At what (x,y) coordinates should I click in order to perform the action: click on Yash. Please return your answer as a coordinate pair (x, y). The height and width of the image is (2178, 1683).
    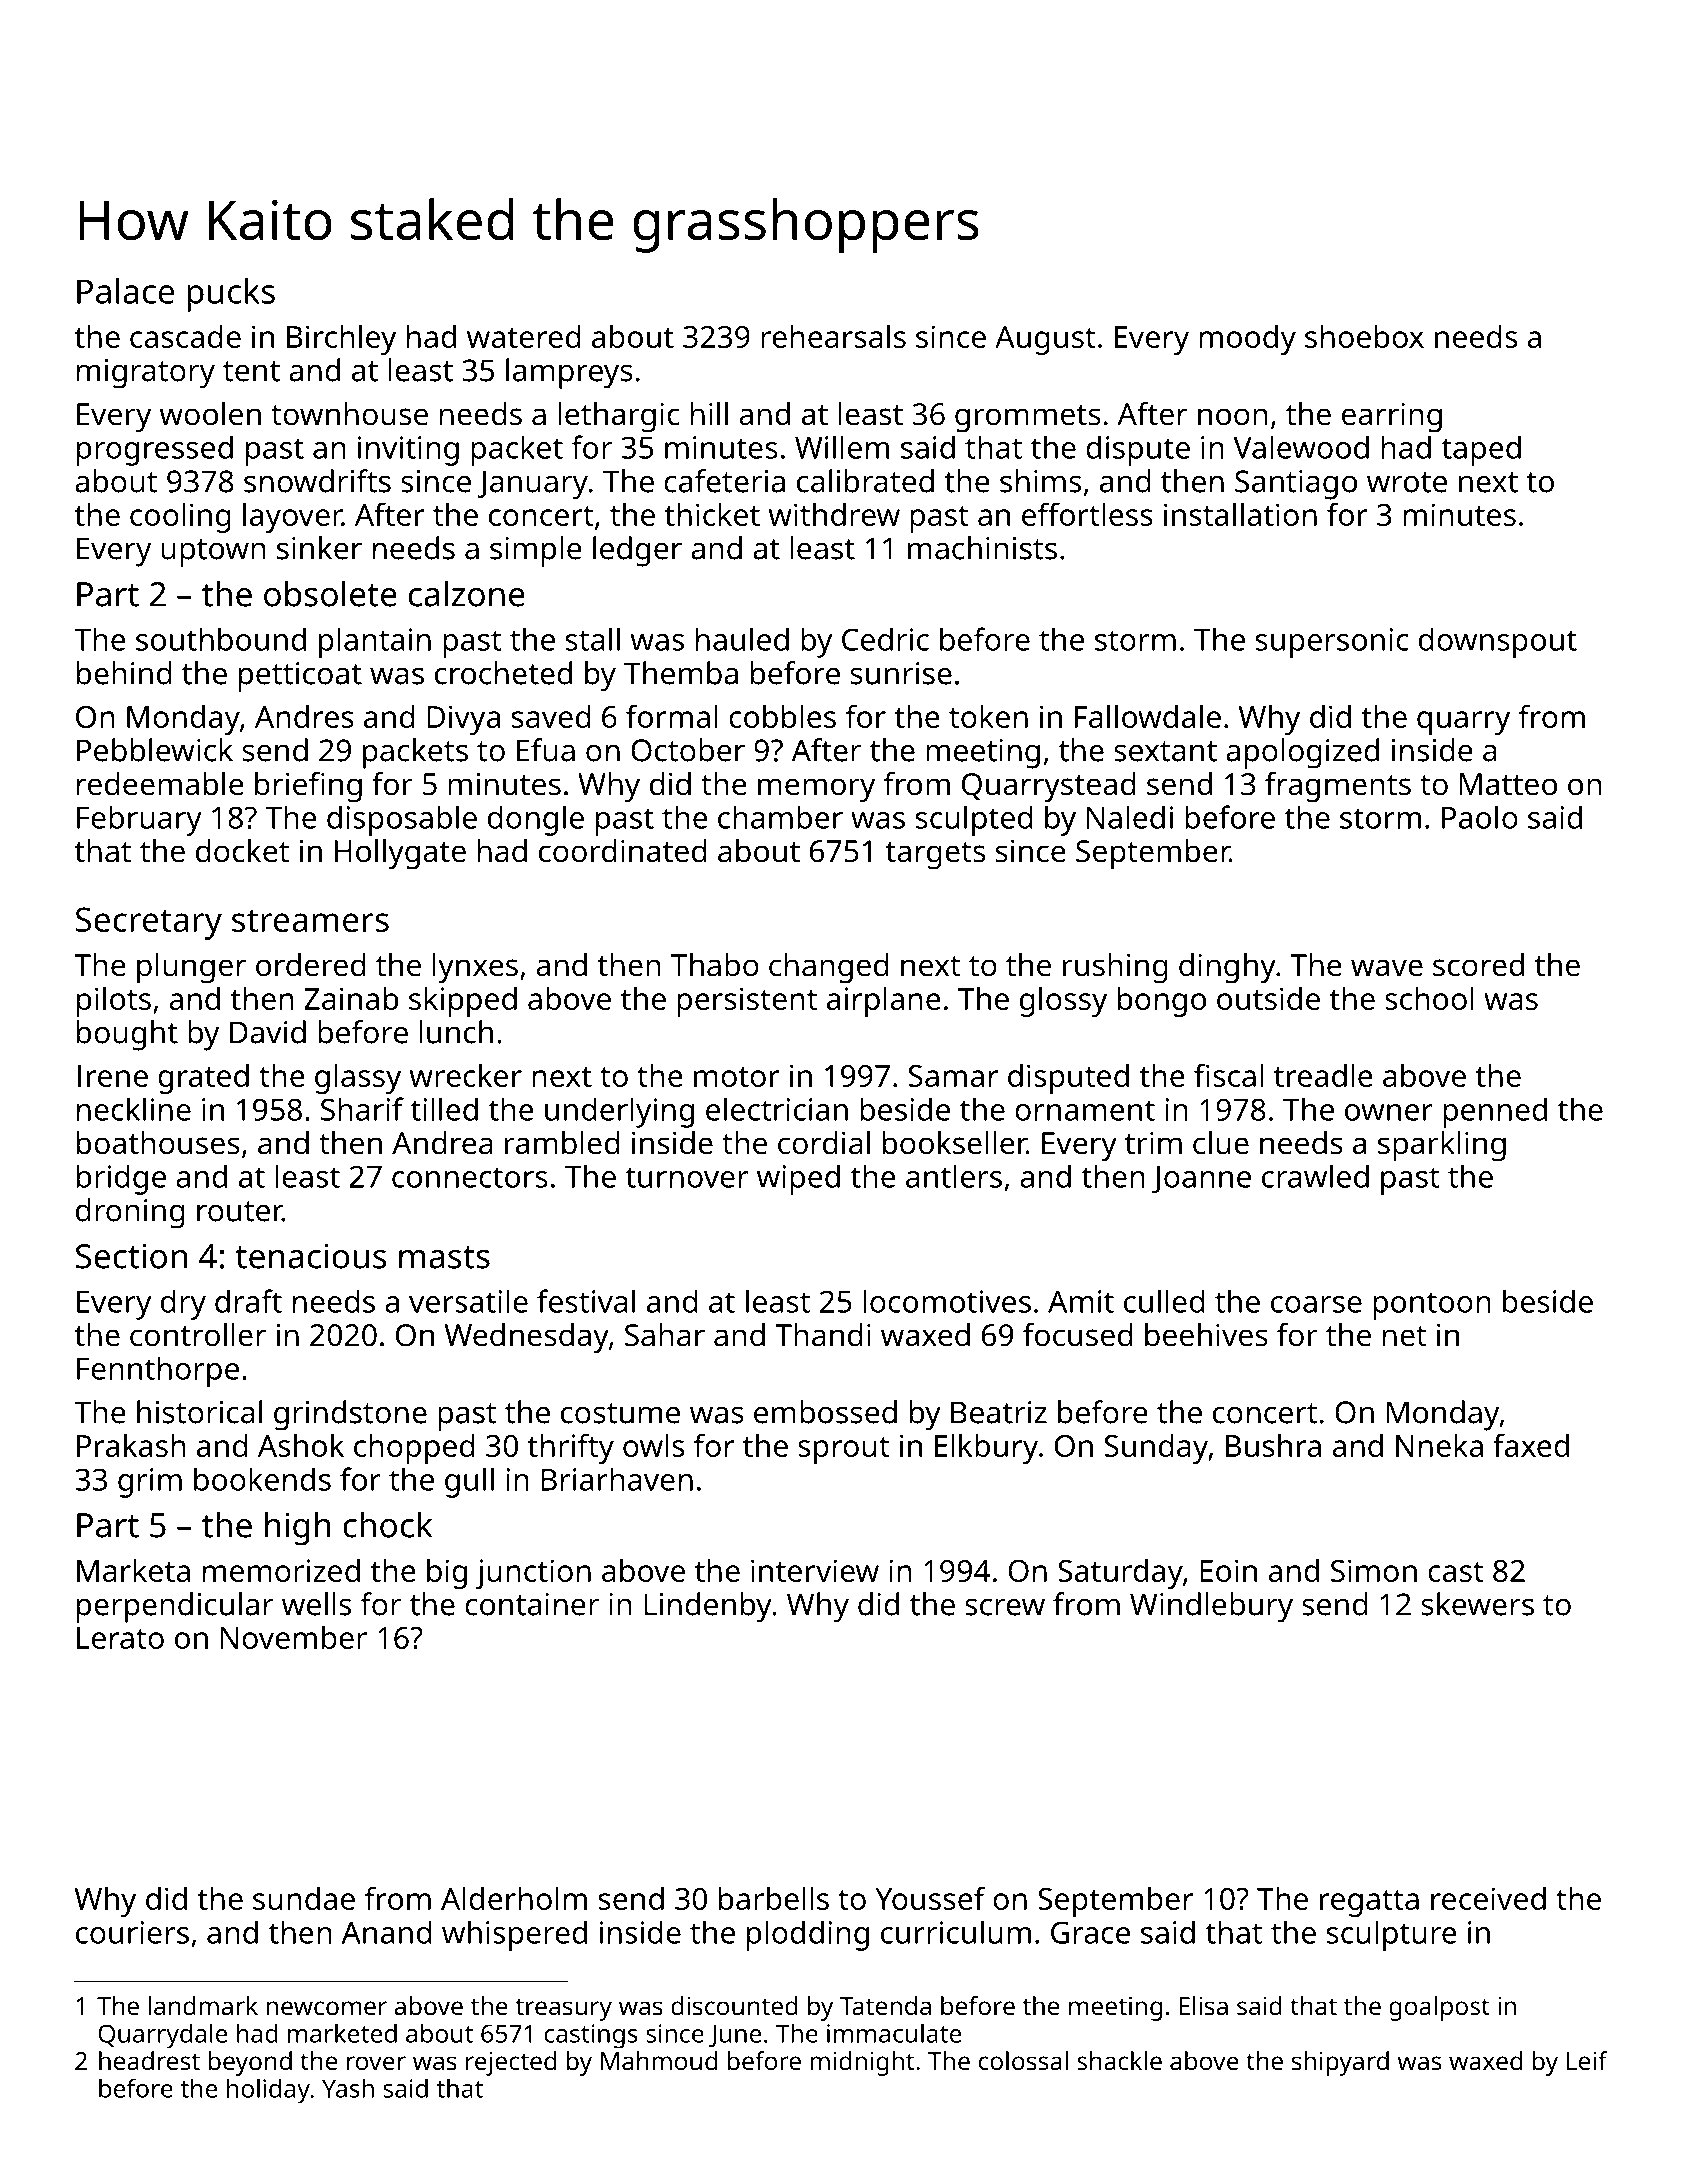
    Looking at the image, I should click on (348, 2088).
